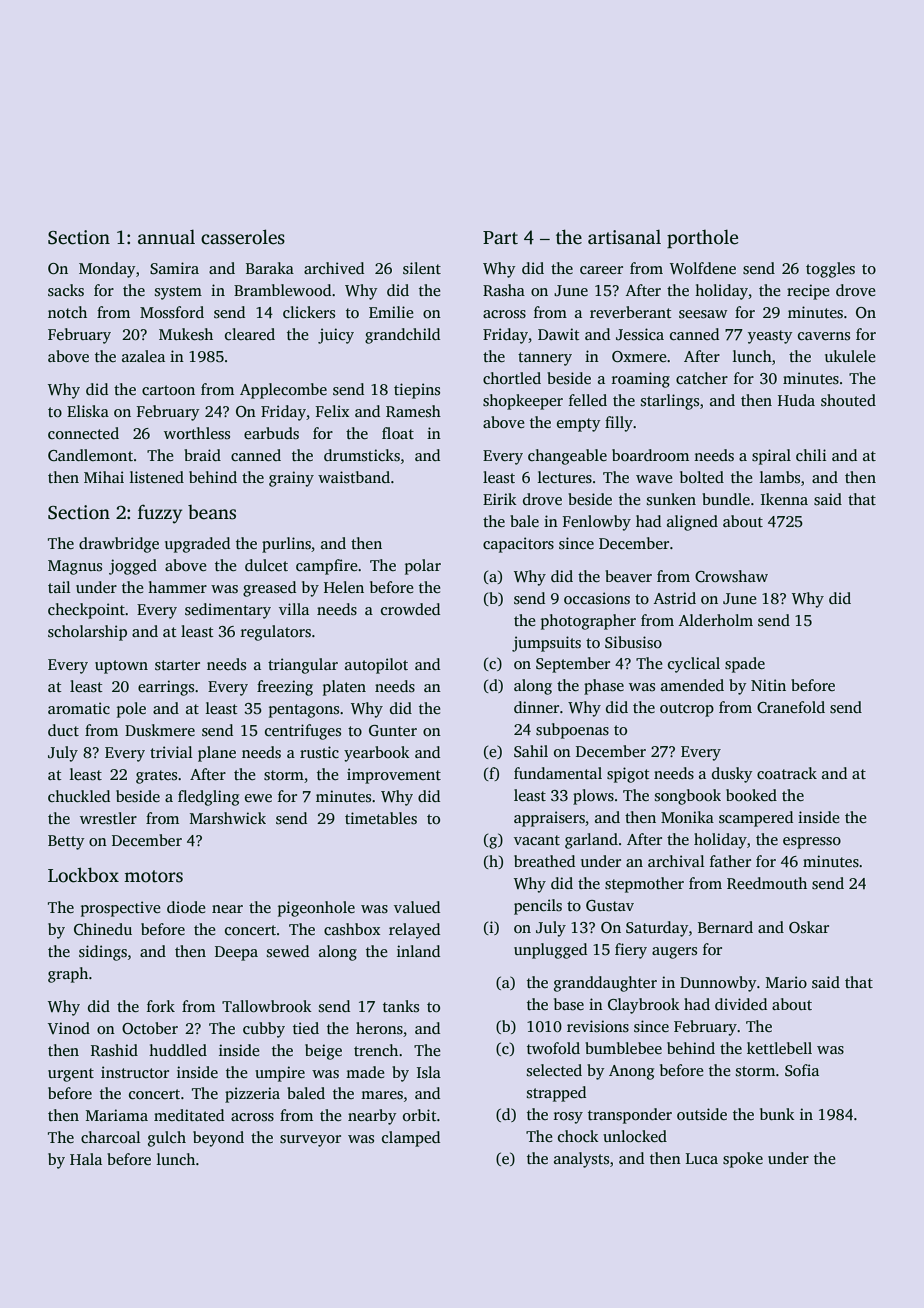 The width and height of the image is (924, 1308). What do you see at coordinates (418, 951) in the image?
I see `inland` at bounding box center [418, 951].
